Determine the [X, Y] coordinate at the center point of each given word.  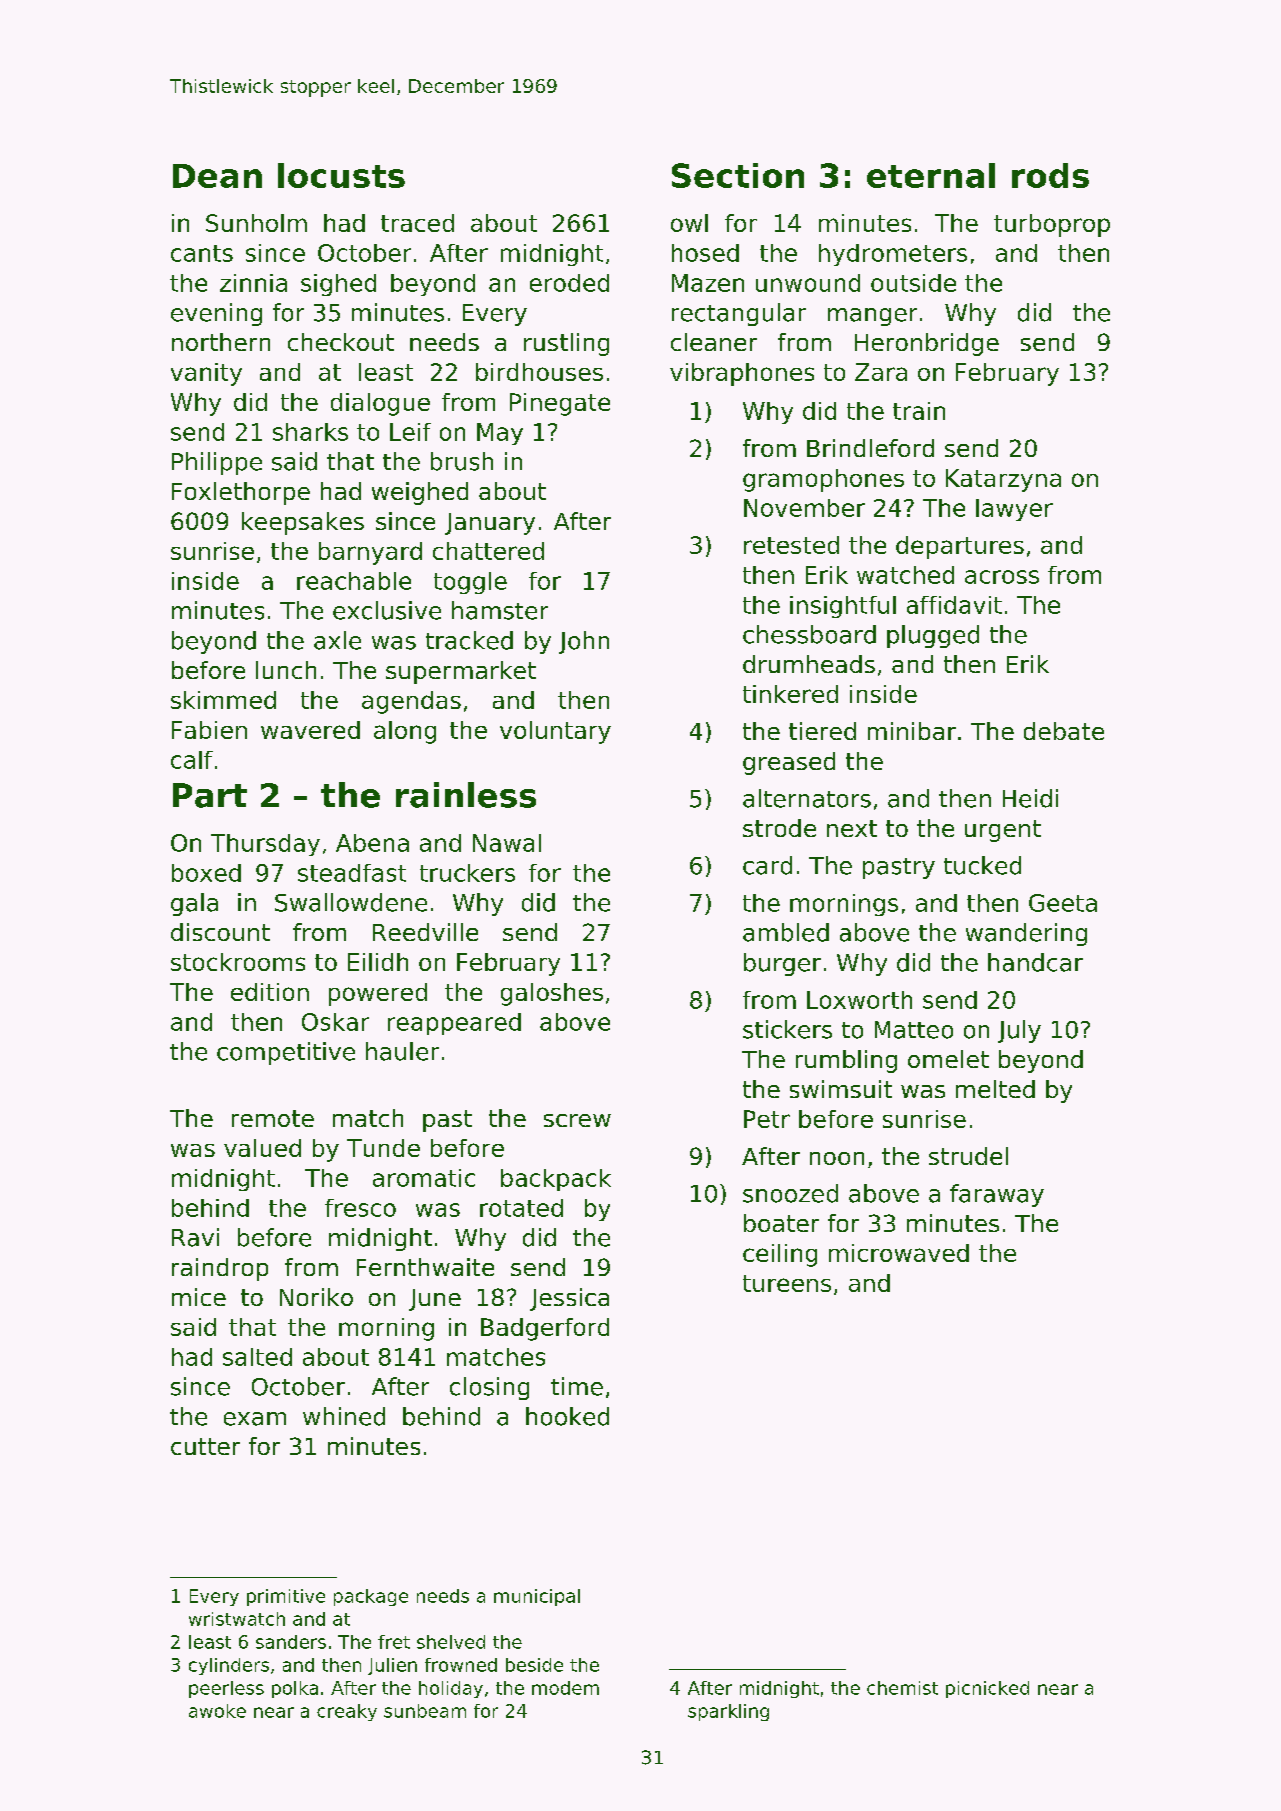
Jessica [569, 1299]
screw [577, 1120]
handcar [1035, 962]
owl [689, 223]
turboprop [1052, 225]
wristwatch [237, 1619]
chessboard [809, 634]
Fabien [209, 730]
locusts [341, 175]
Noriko [316, 1297]
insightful [843, 607]
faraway [997, 1195]
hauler [402, 1051]
